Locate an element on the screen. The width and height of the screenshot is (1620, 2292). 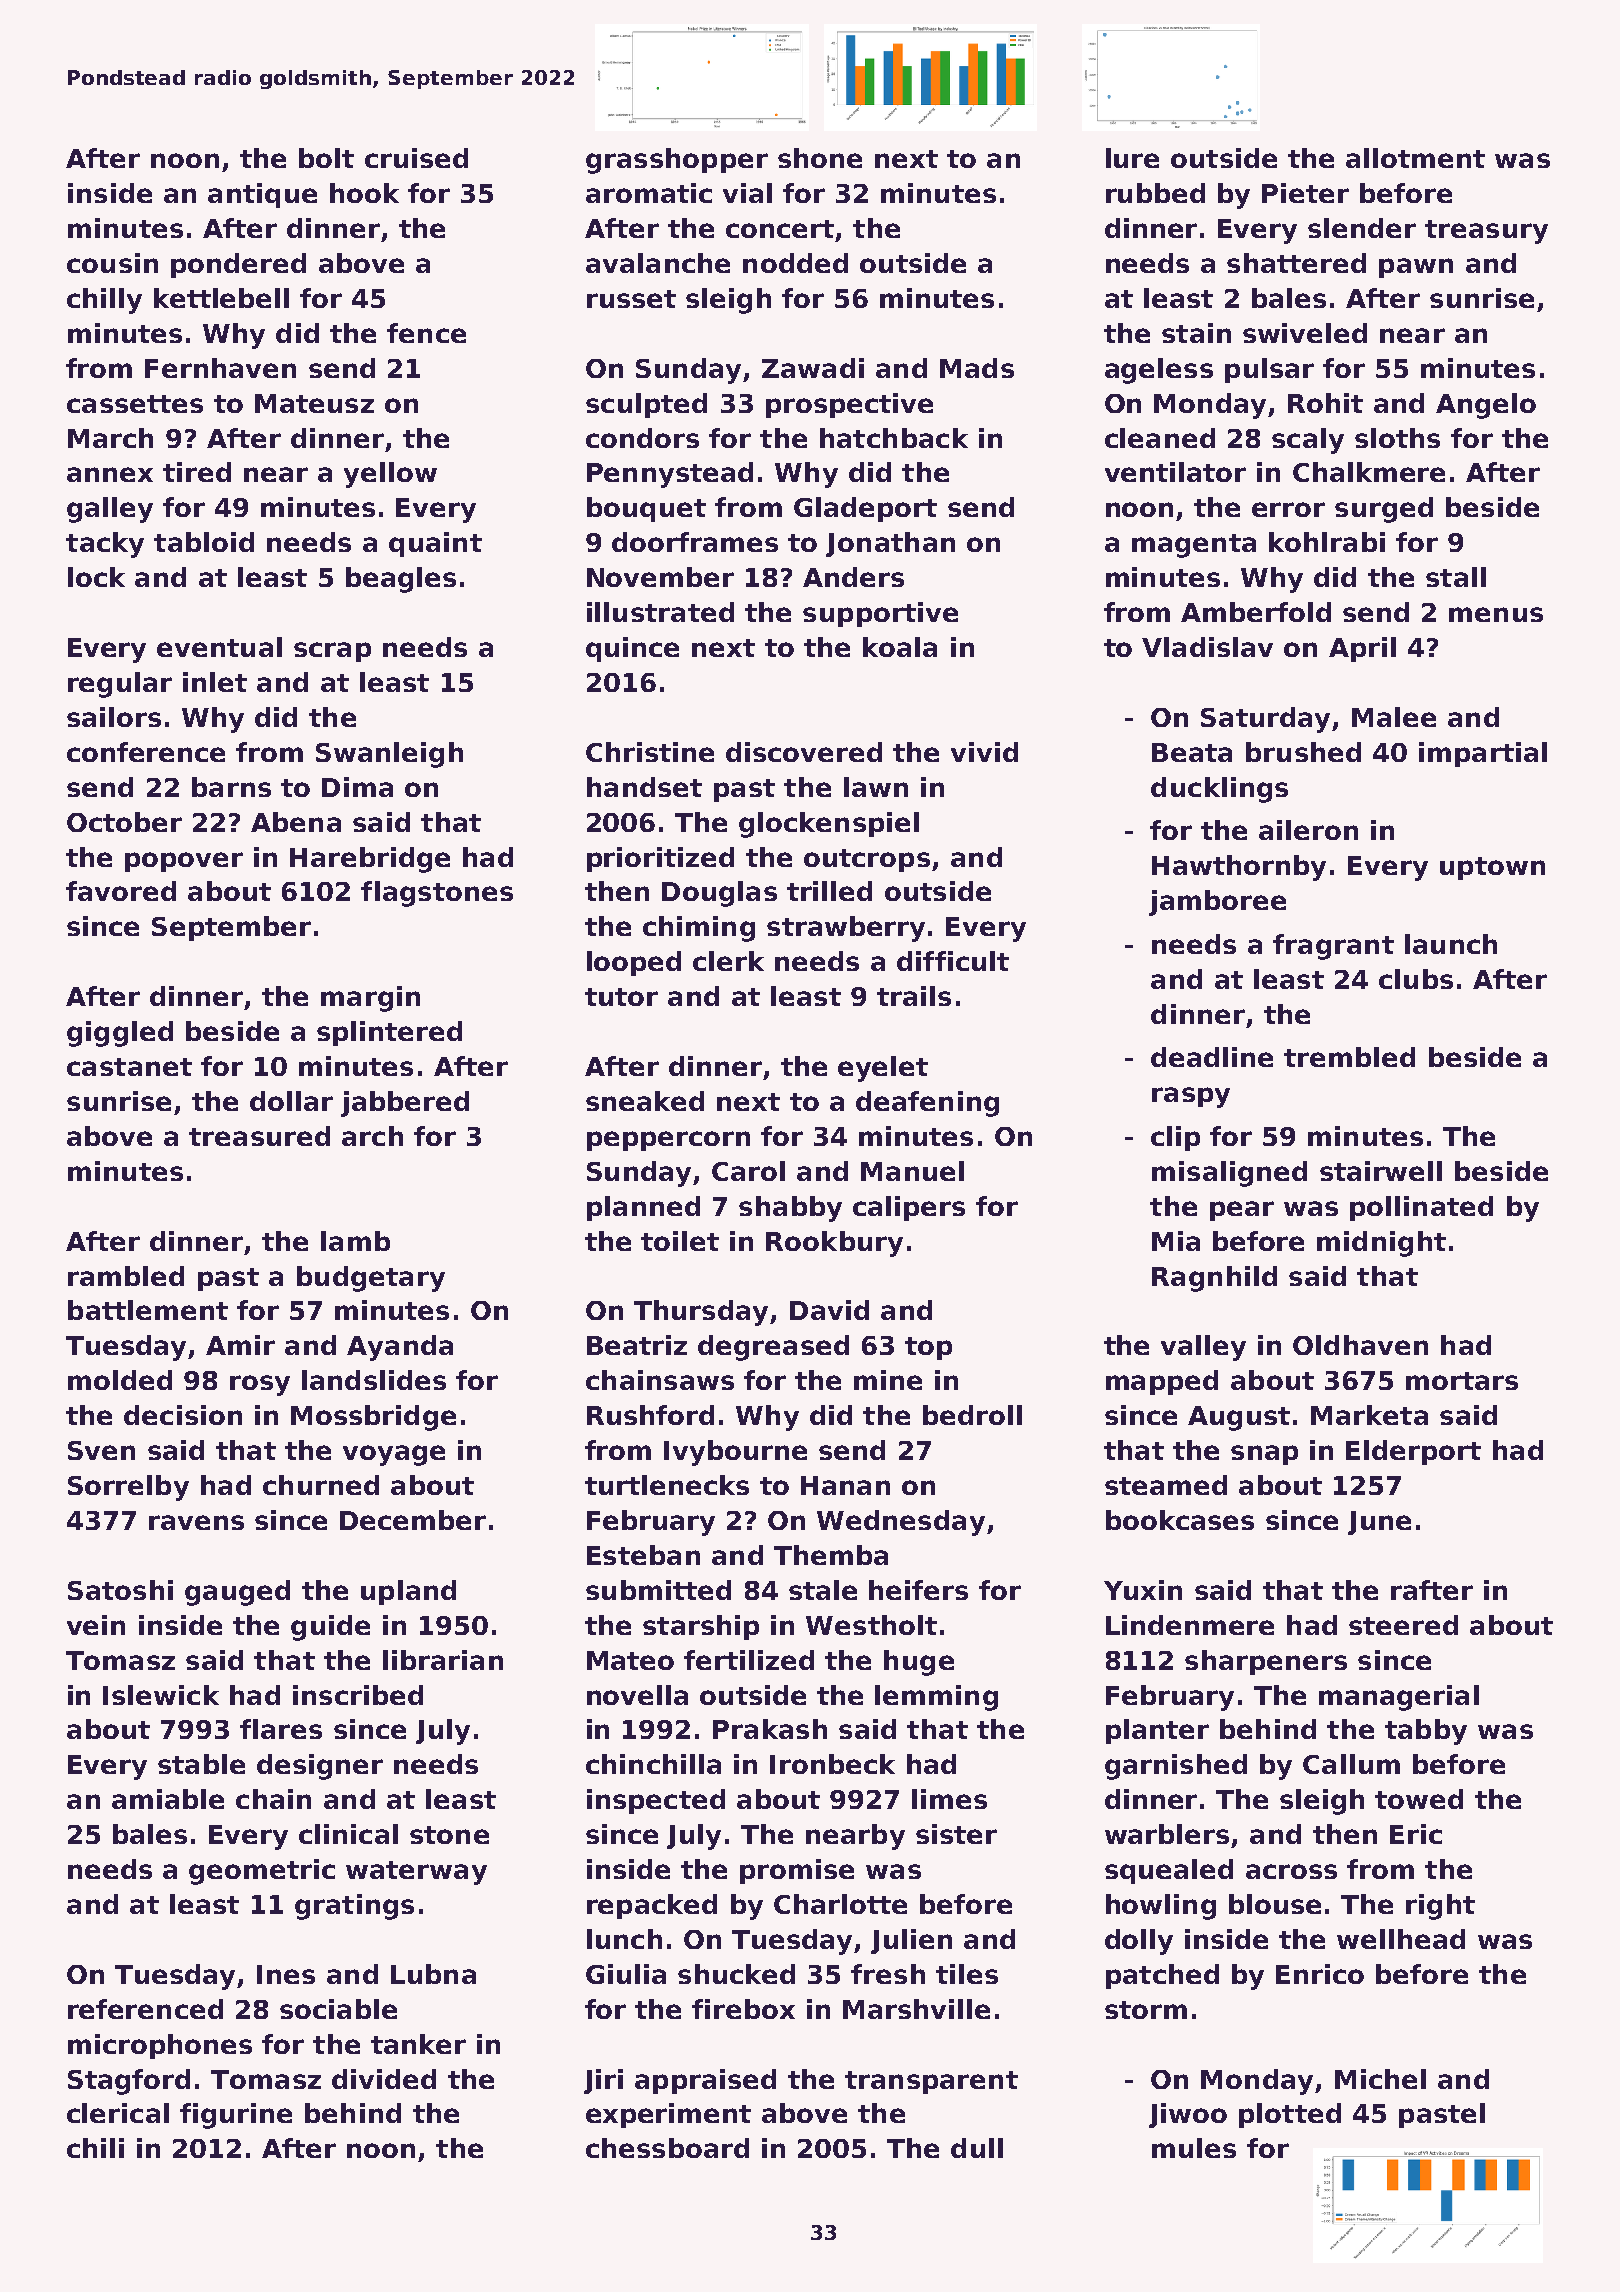
russet is located at coordinates (631, 299).
